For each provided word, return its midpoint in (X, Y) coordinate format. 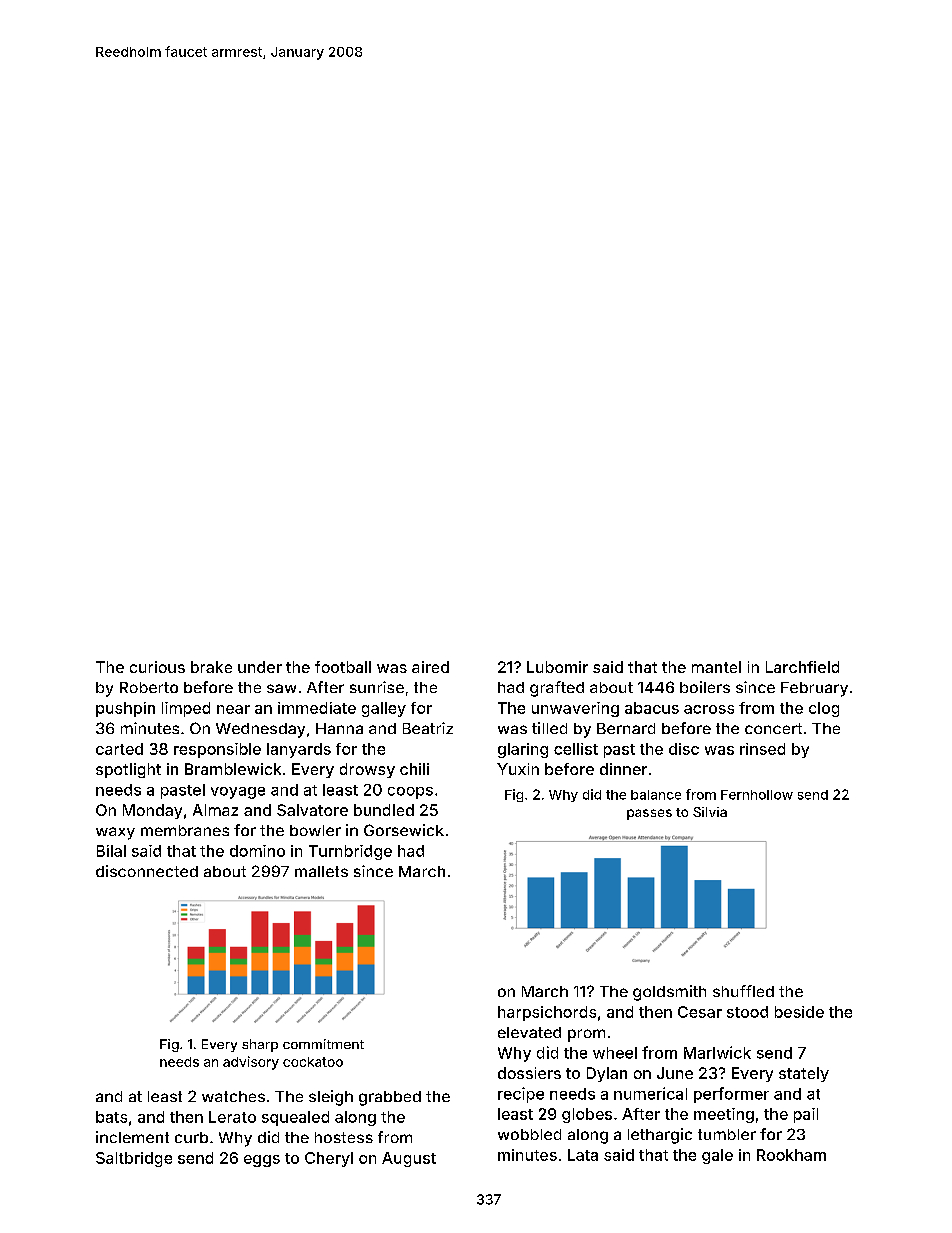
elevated (529, 1032)
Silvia (710, 812)
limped (186, 709)
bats (111, 1117)
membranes (185, 830)
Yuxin (518, 769)
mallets (321, 871)
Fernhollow (757, 795)
